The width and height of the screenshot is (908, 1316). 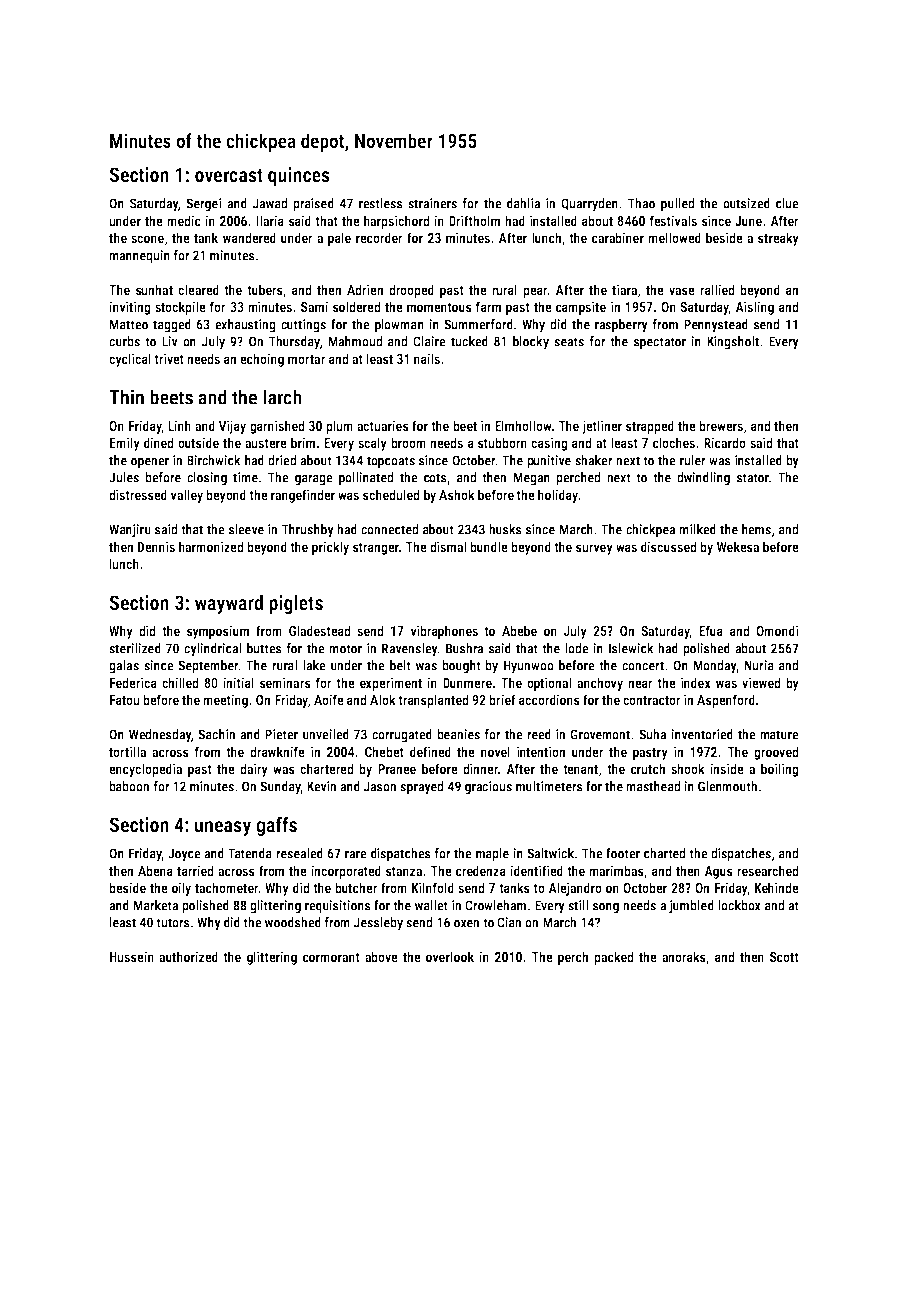 I want to click on Mahmoud, so click(x=355, y=341).
